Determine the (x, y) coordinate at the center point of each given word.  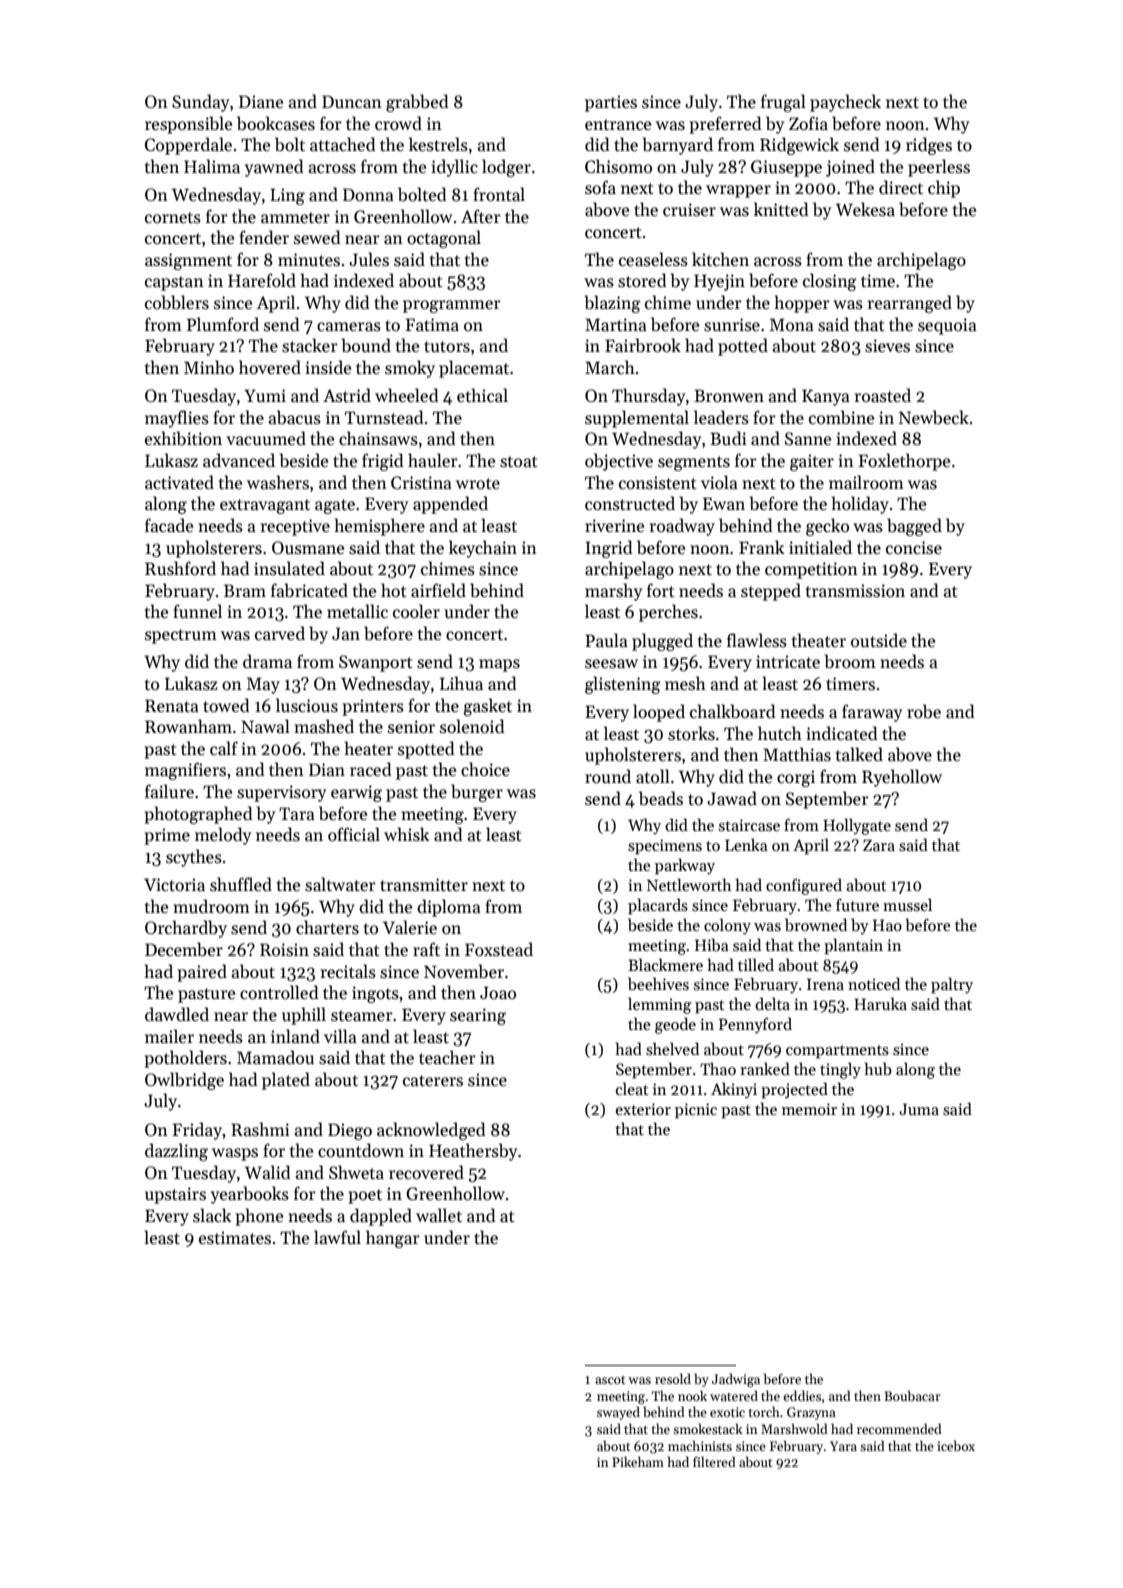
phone (259, 1217)
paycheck (845, 103)
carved (280, 633)
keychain (483, 549)
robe (924, 711)
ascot (610, 1380)
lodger (506, 168)
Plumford (223, 324)
